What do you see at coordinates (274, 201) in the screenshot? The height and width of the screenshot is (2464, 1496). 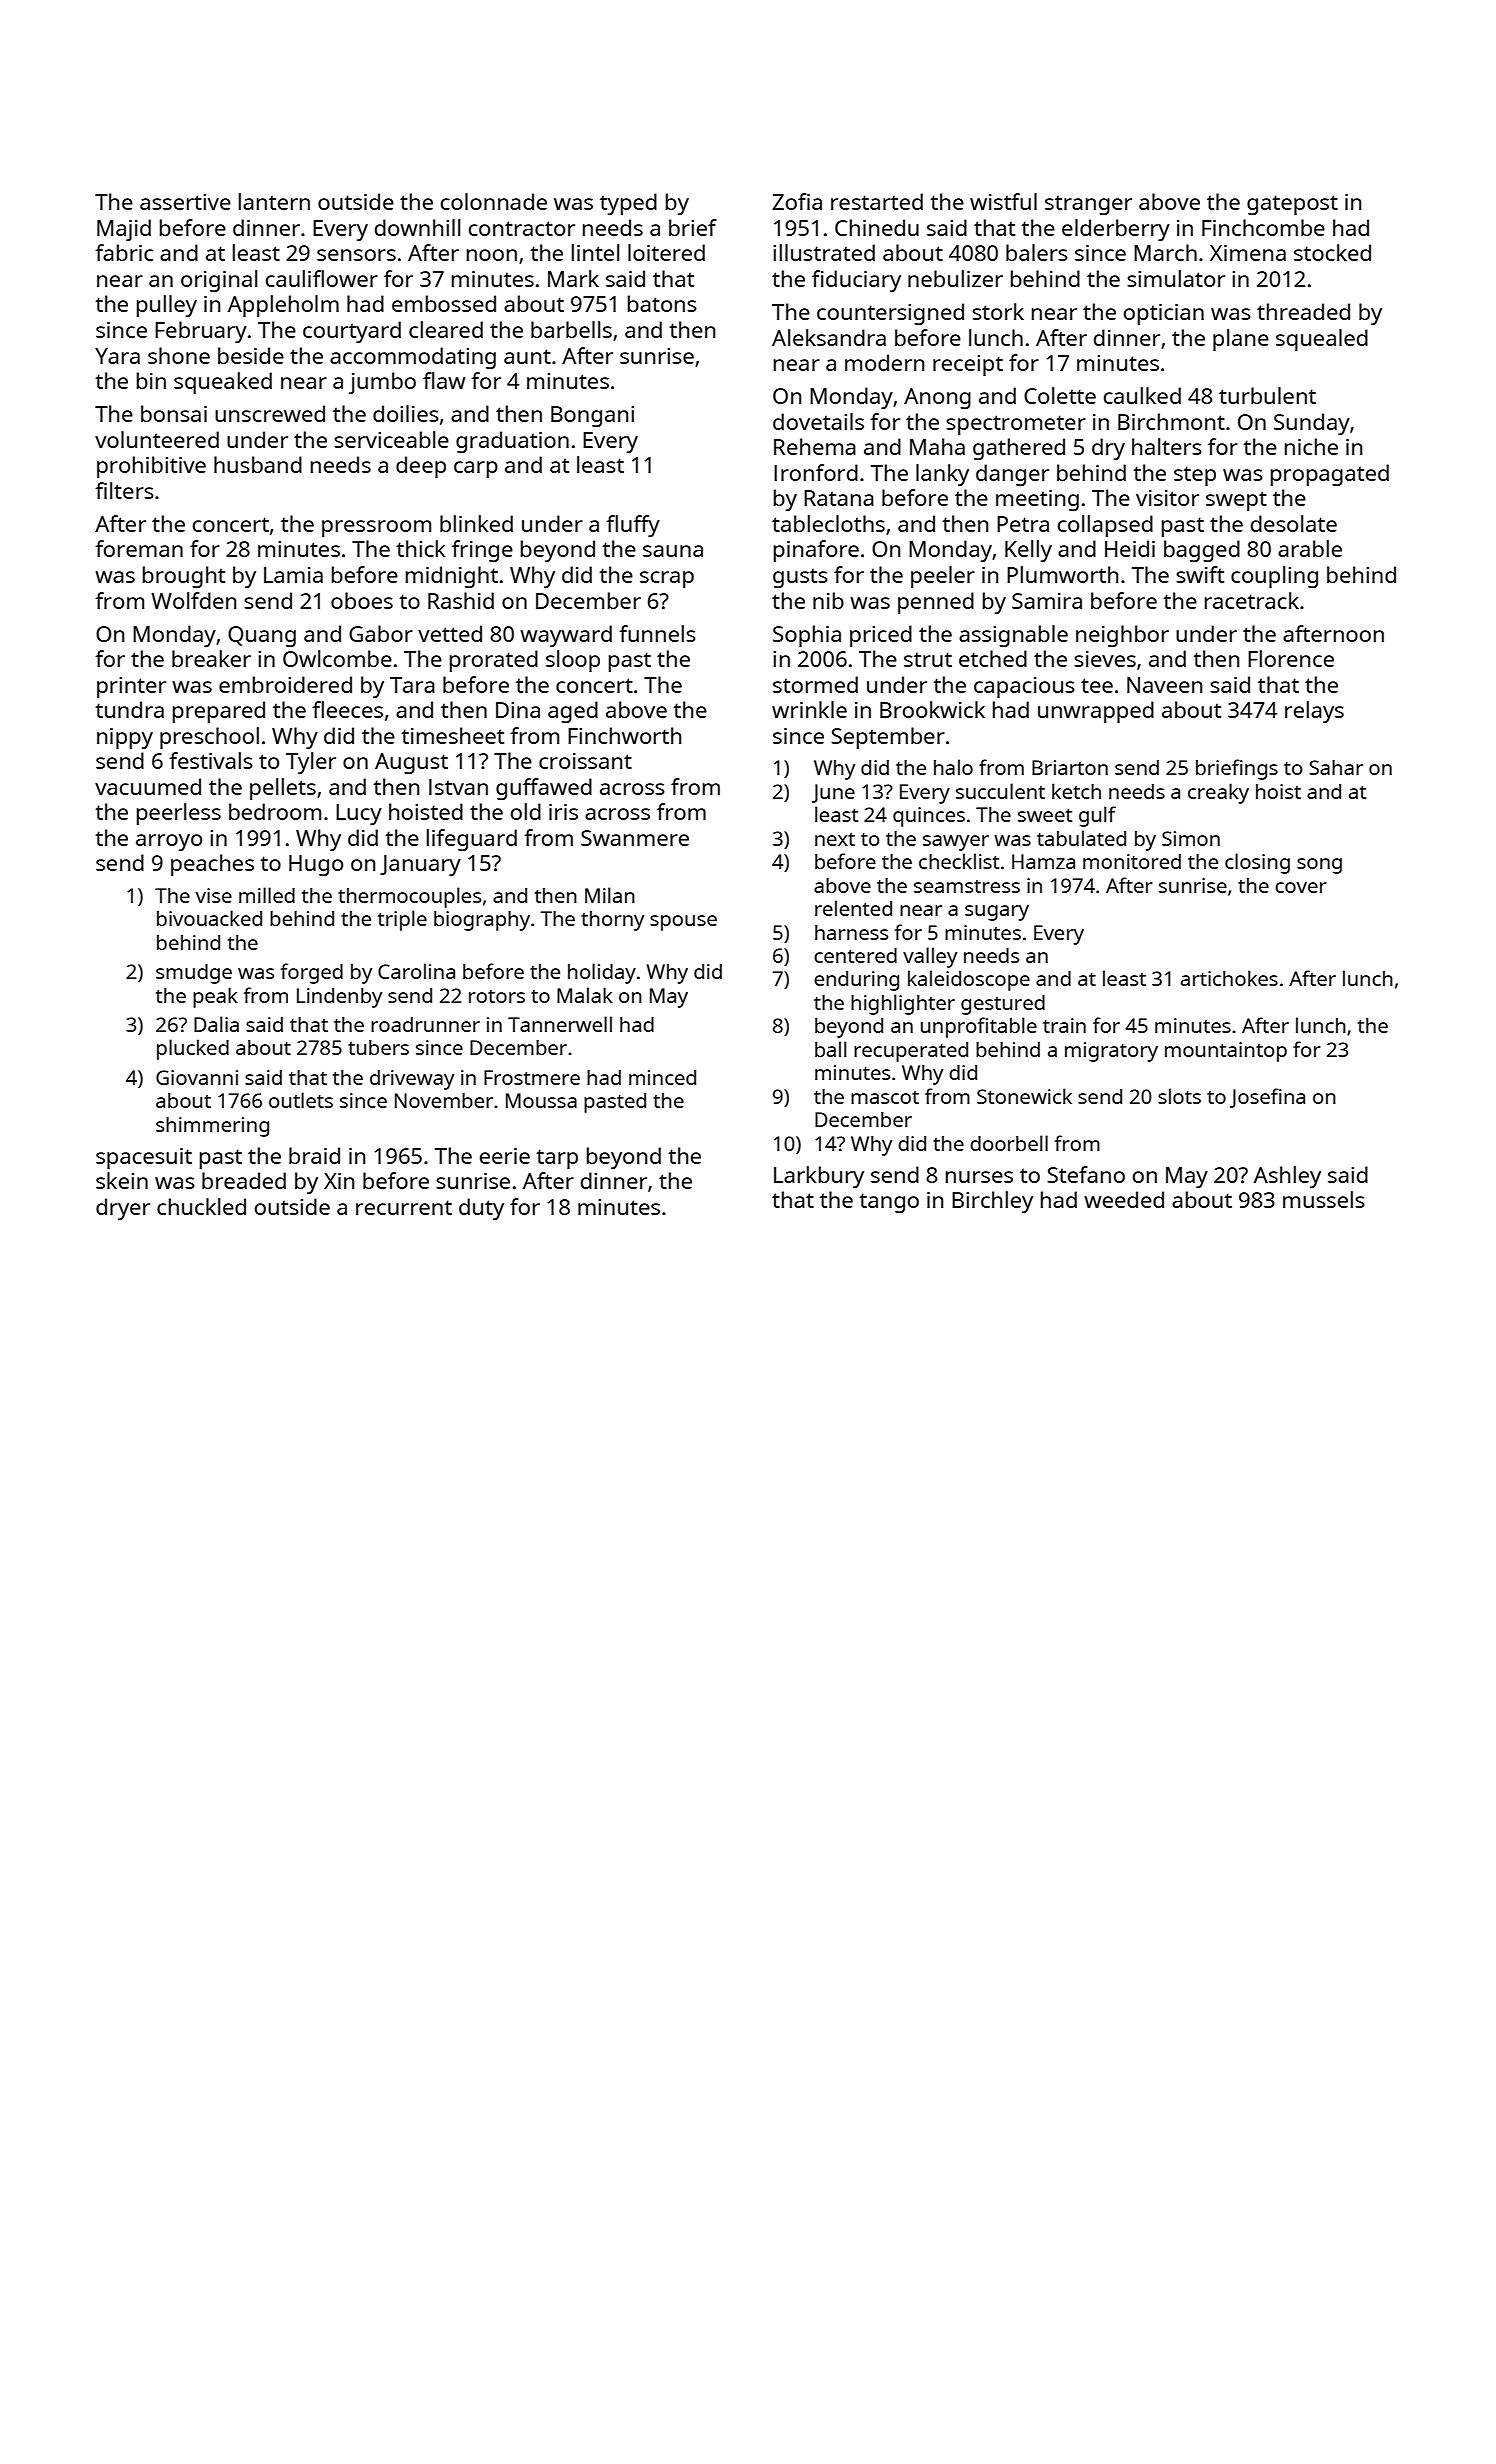 I see `lantern` at bounding box center [274, 201].
